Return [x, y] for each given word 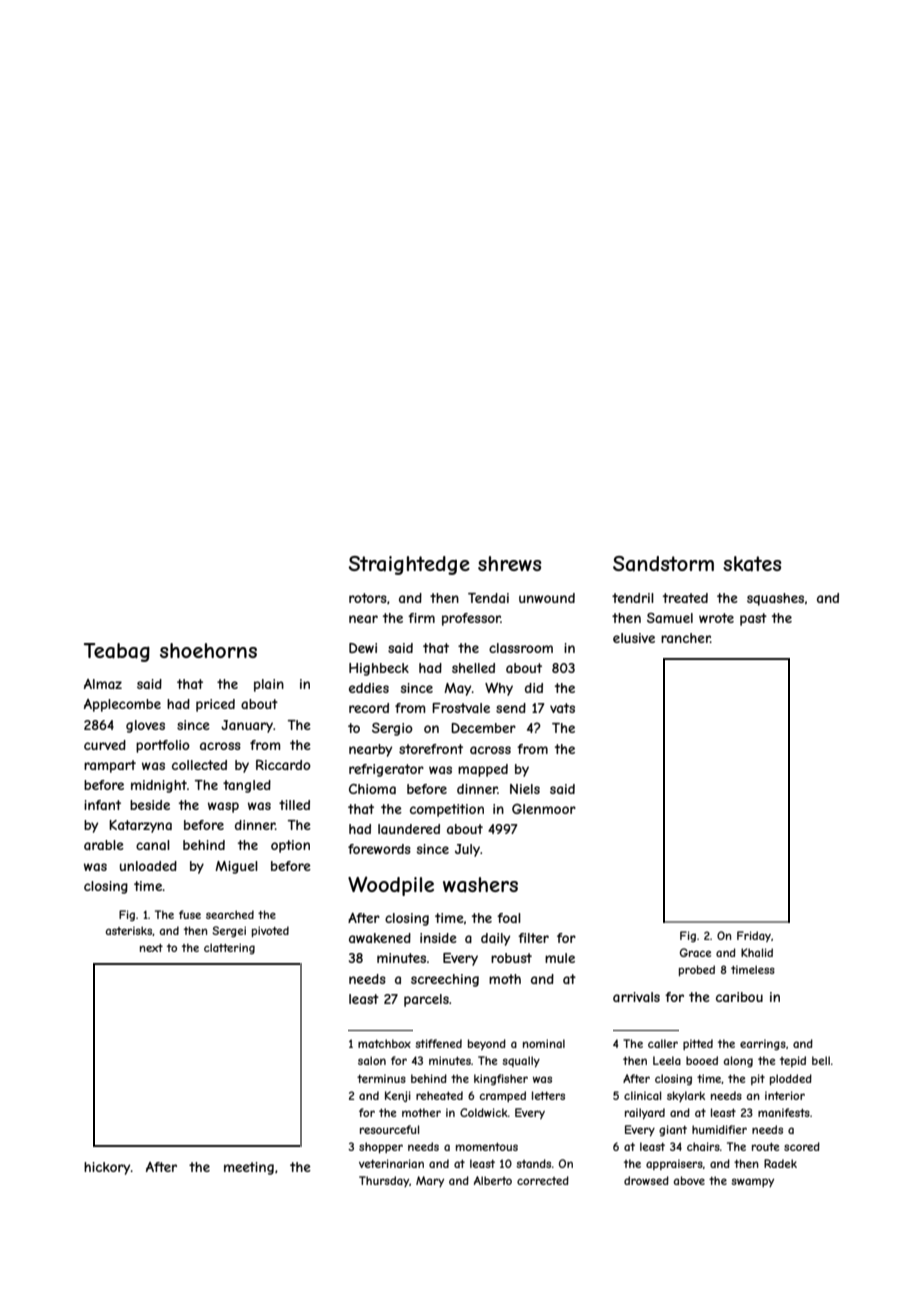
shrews [509, 563]
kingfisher [501, 1079]
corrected [543, 1180]
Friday [754, 936]
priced [215, 705]
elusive [634, 638]
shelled [473, 668]
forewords [379, 849]
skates [752, 564]
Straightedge [409, 565]
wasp [223, 807]
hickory [107, 1168]
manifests [784, 1112]
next [151, 948]
